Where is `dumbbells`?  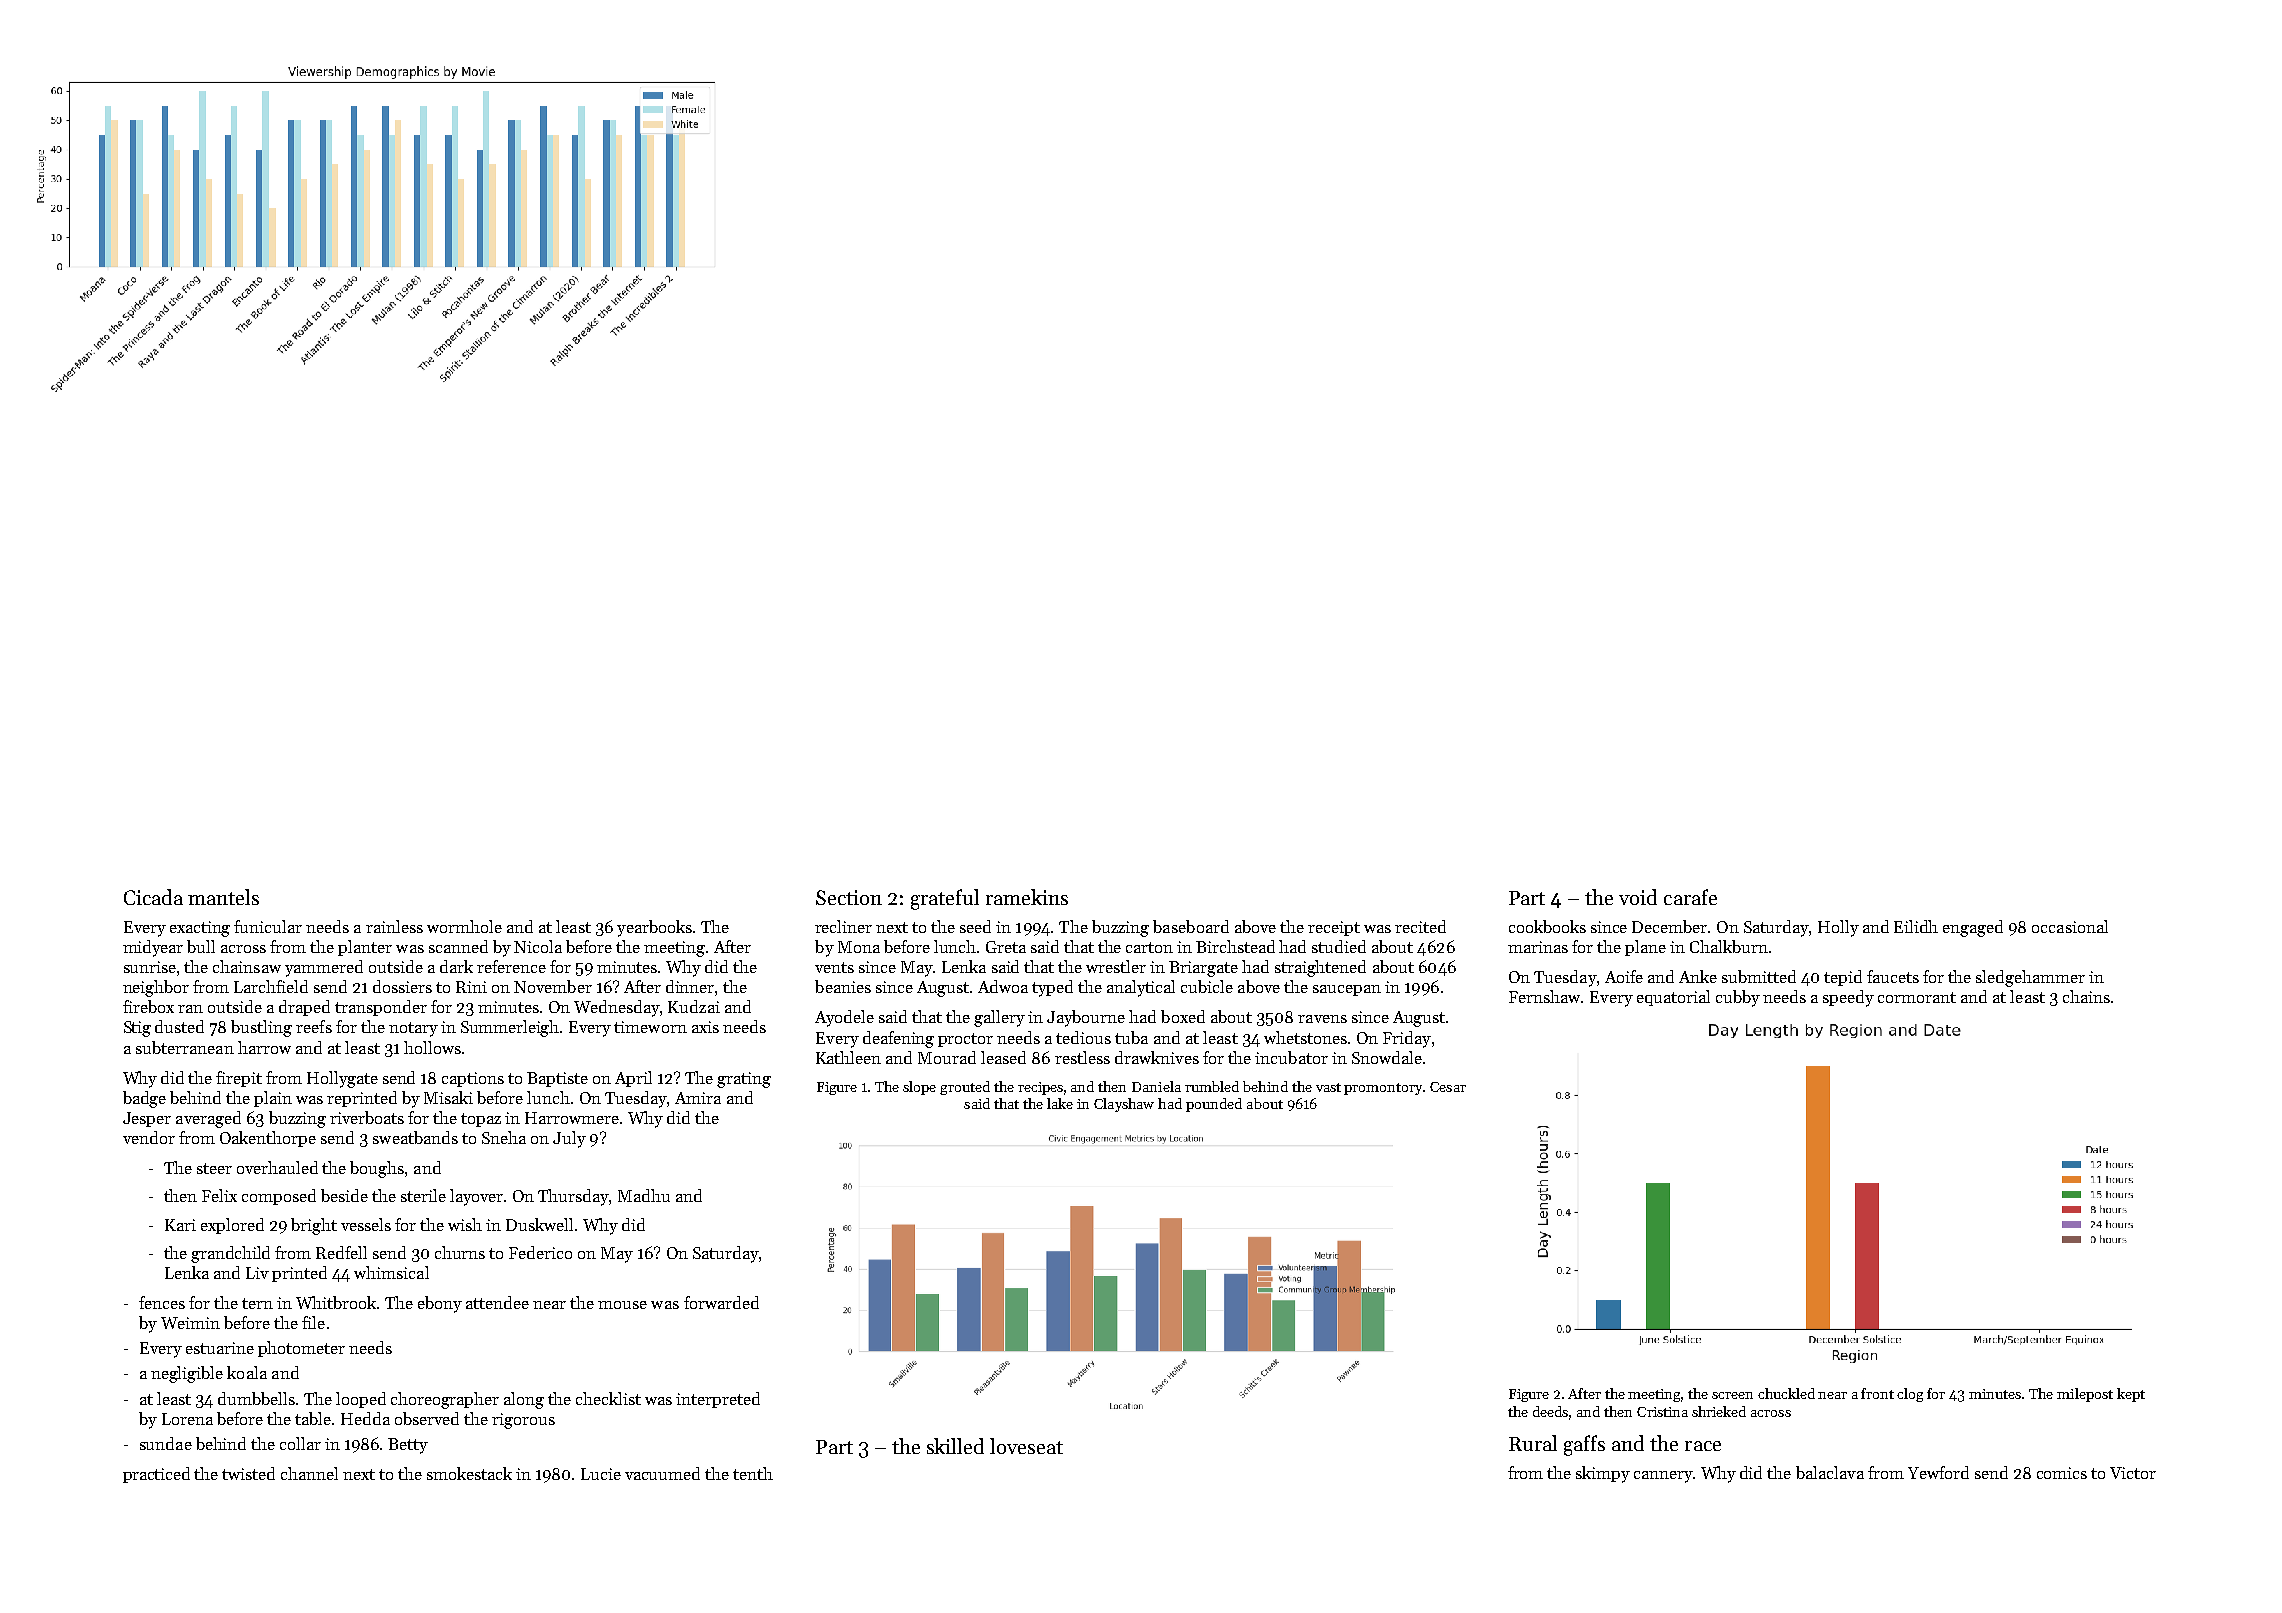
dumbbells is located at coordinates (256, 1398).
